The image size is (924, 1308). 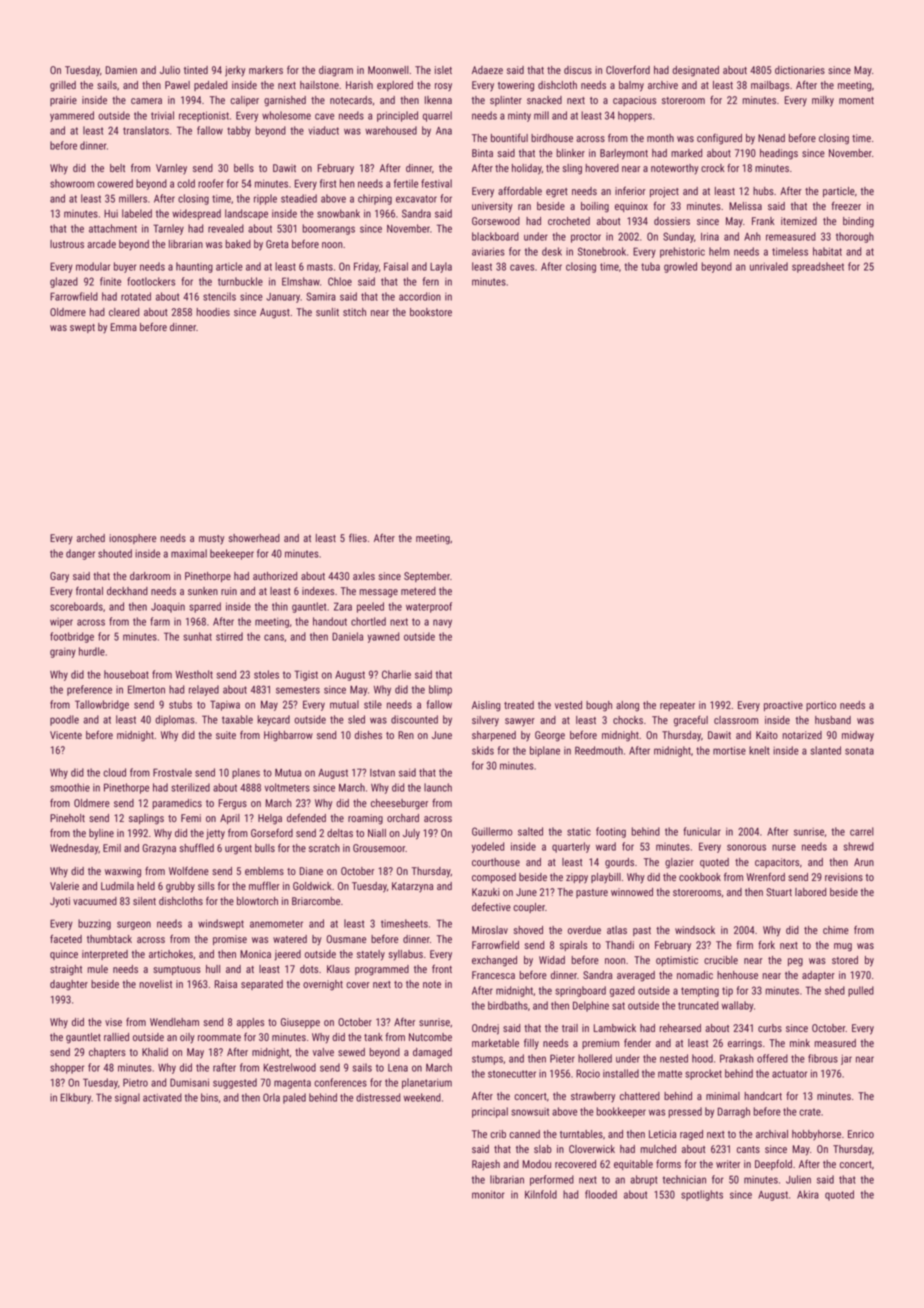 I want to click on signal, so click(x=127, y=1098).
